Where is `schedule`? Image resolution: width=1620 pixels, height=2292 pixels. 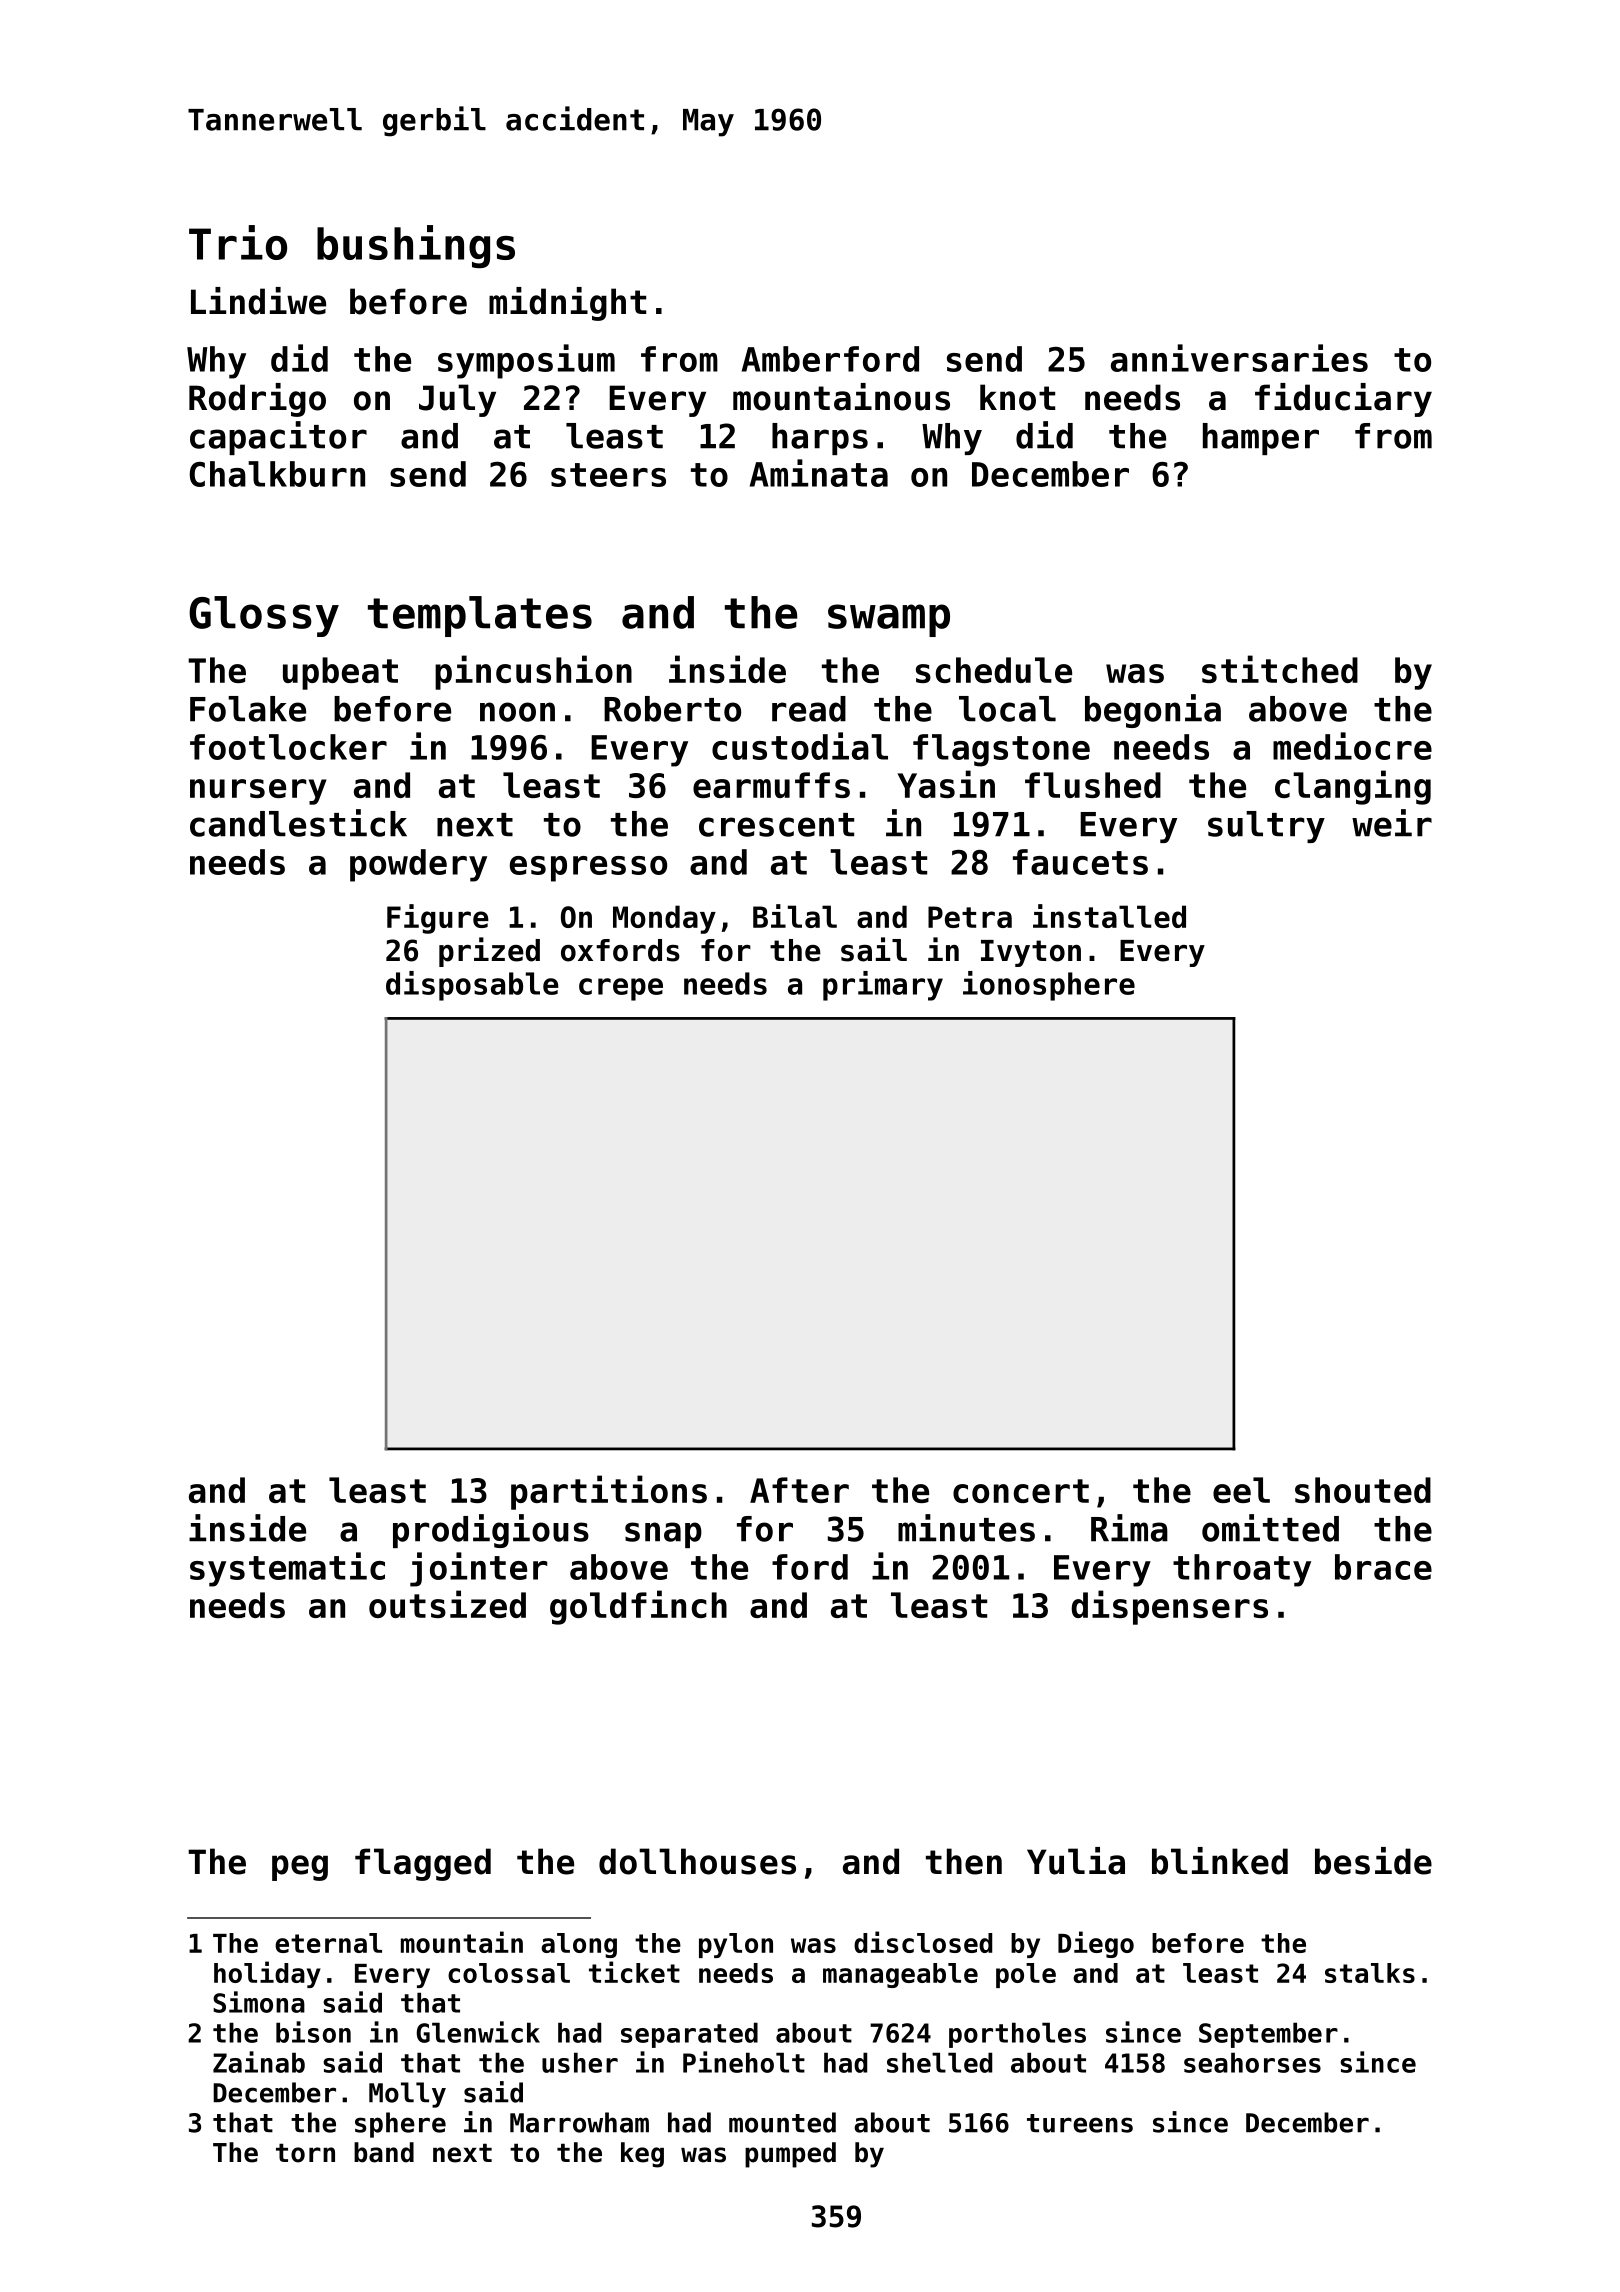
schedule is located at coordinates (994, 670).
